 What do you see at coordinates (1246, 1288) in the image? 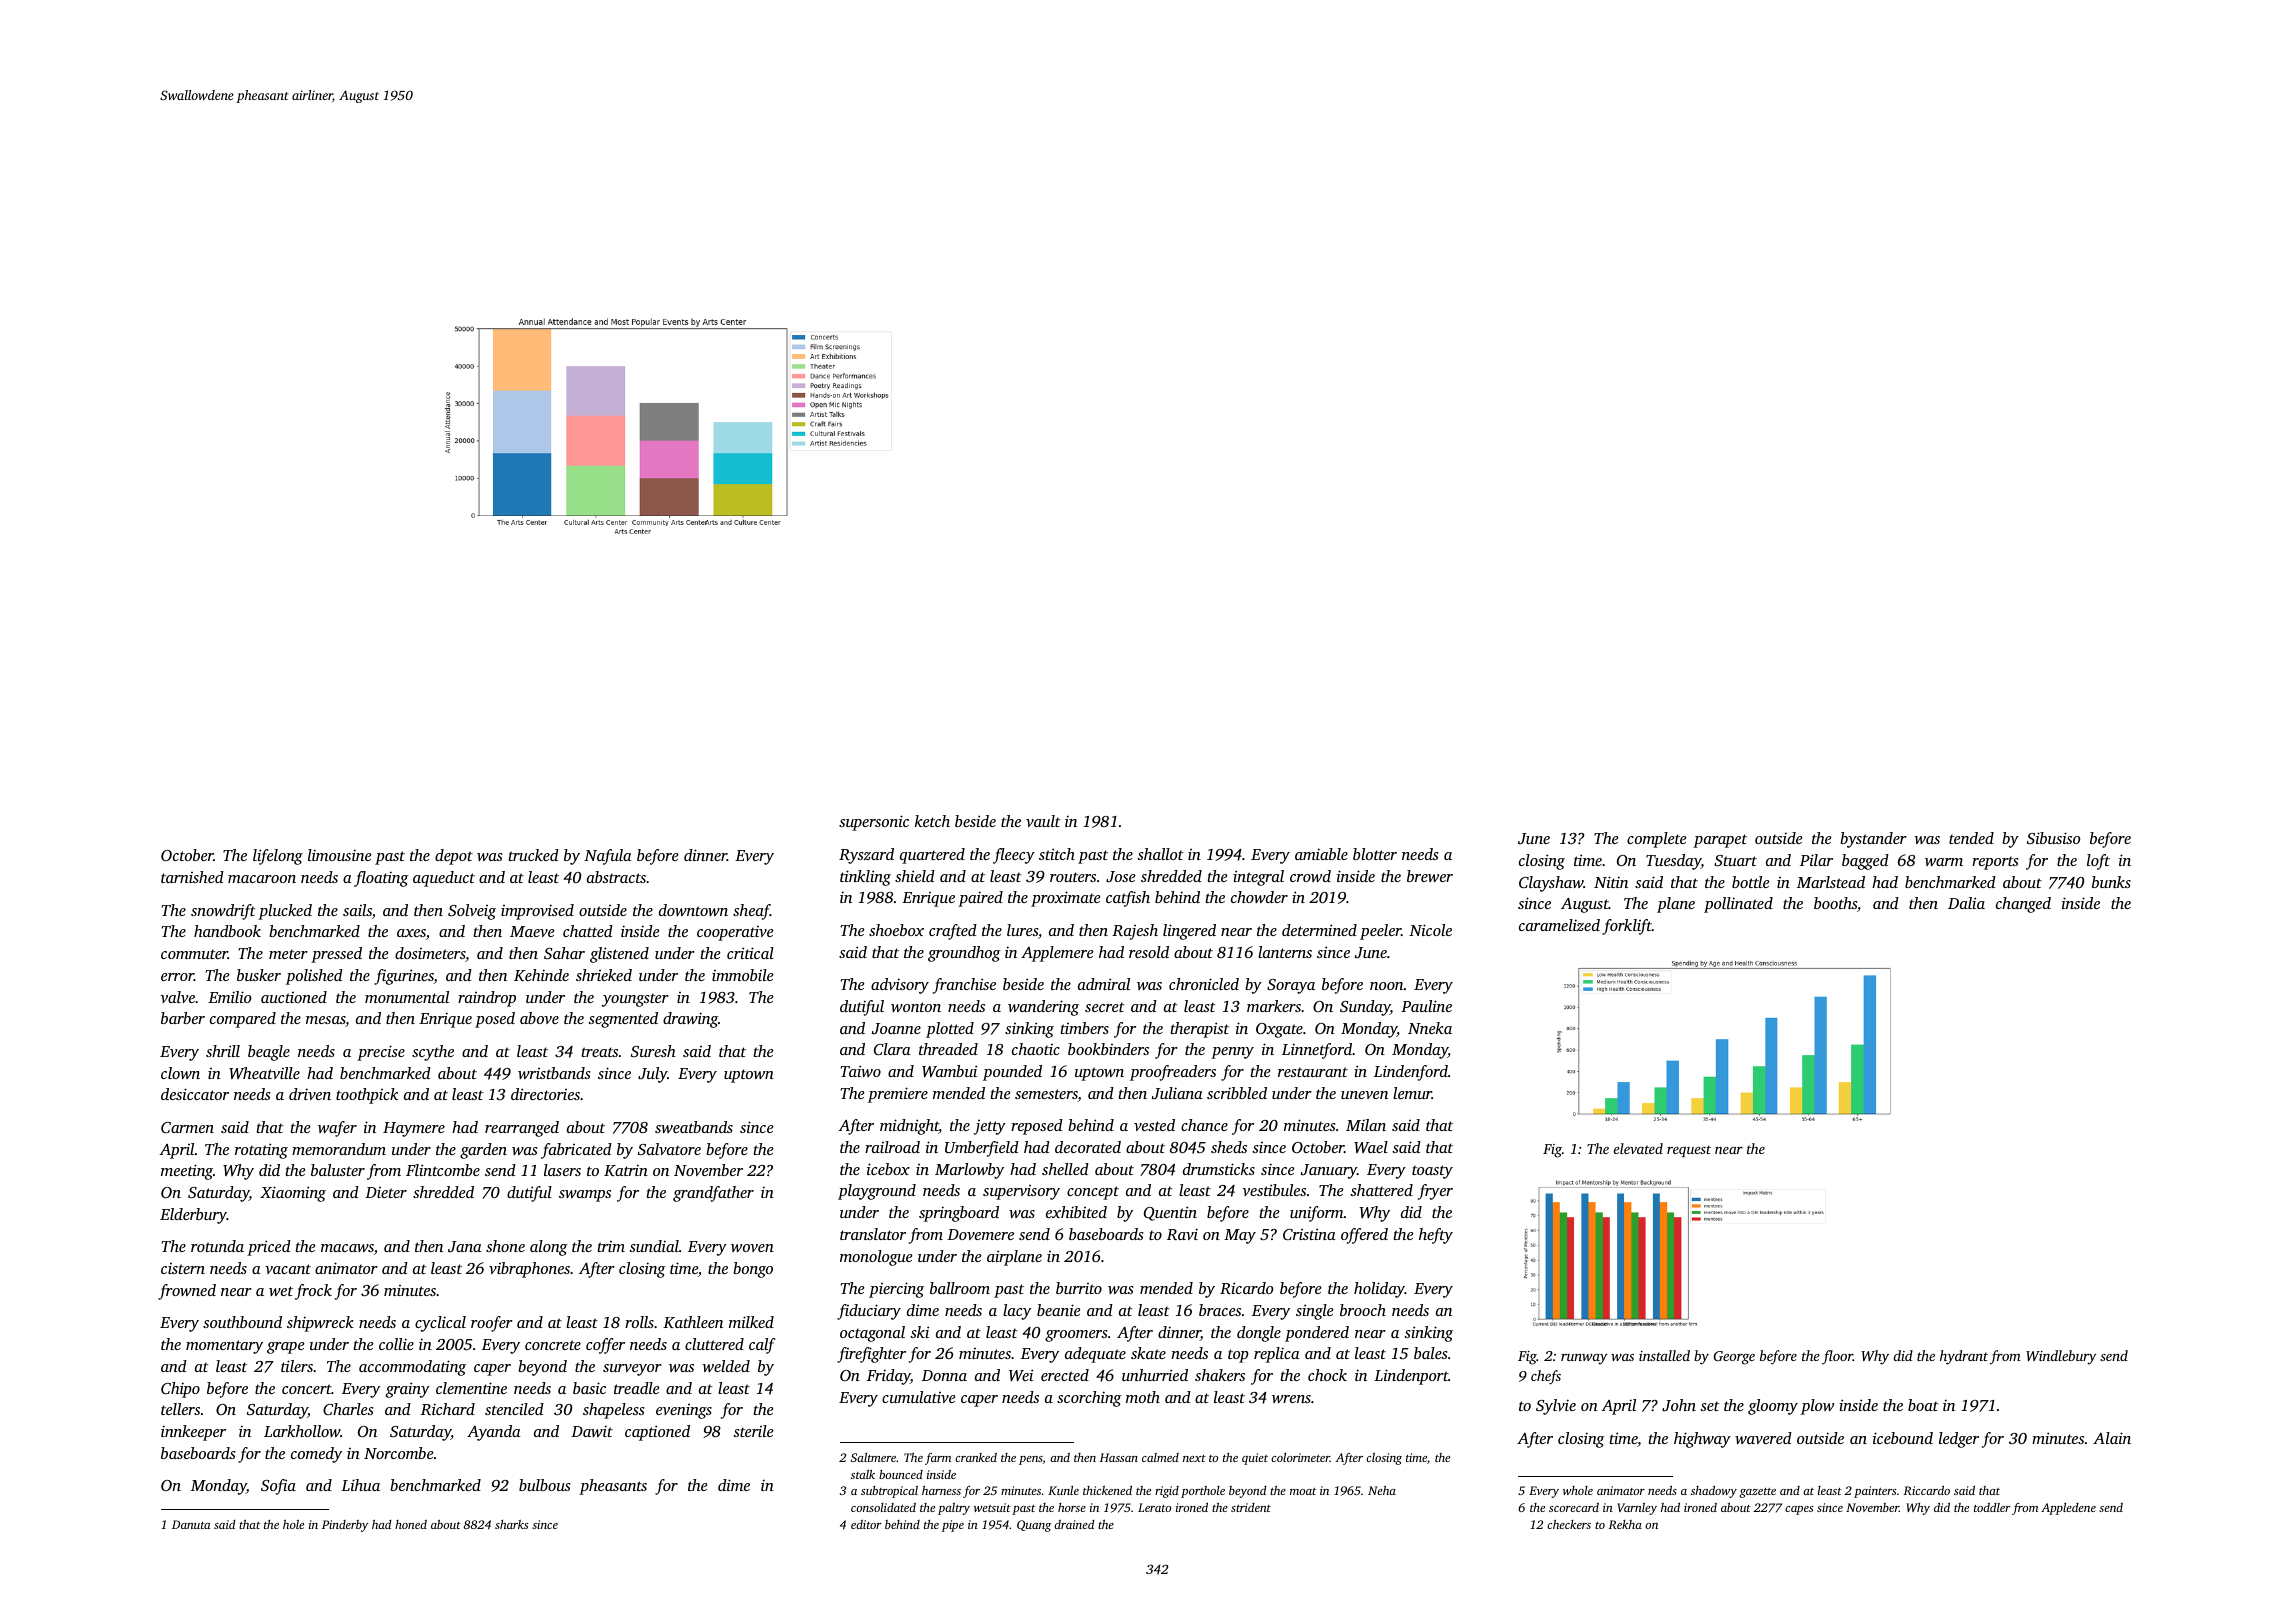
I see `Ricardo` at bounding box center [1246, 1288].
